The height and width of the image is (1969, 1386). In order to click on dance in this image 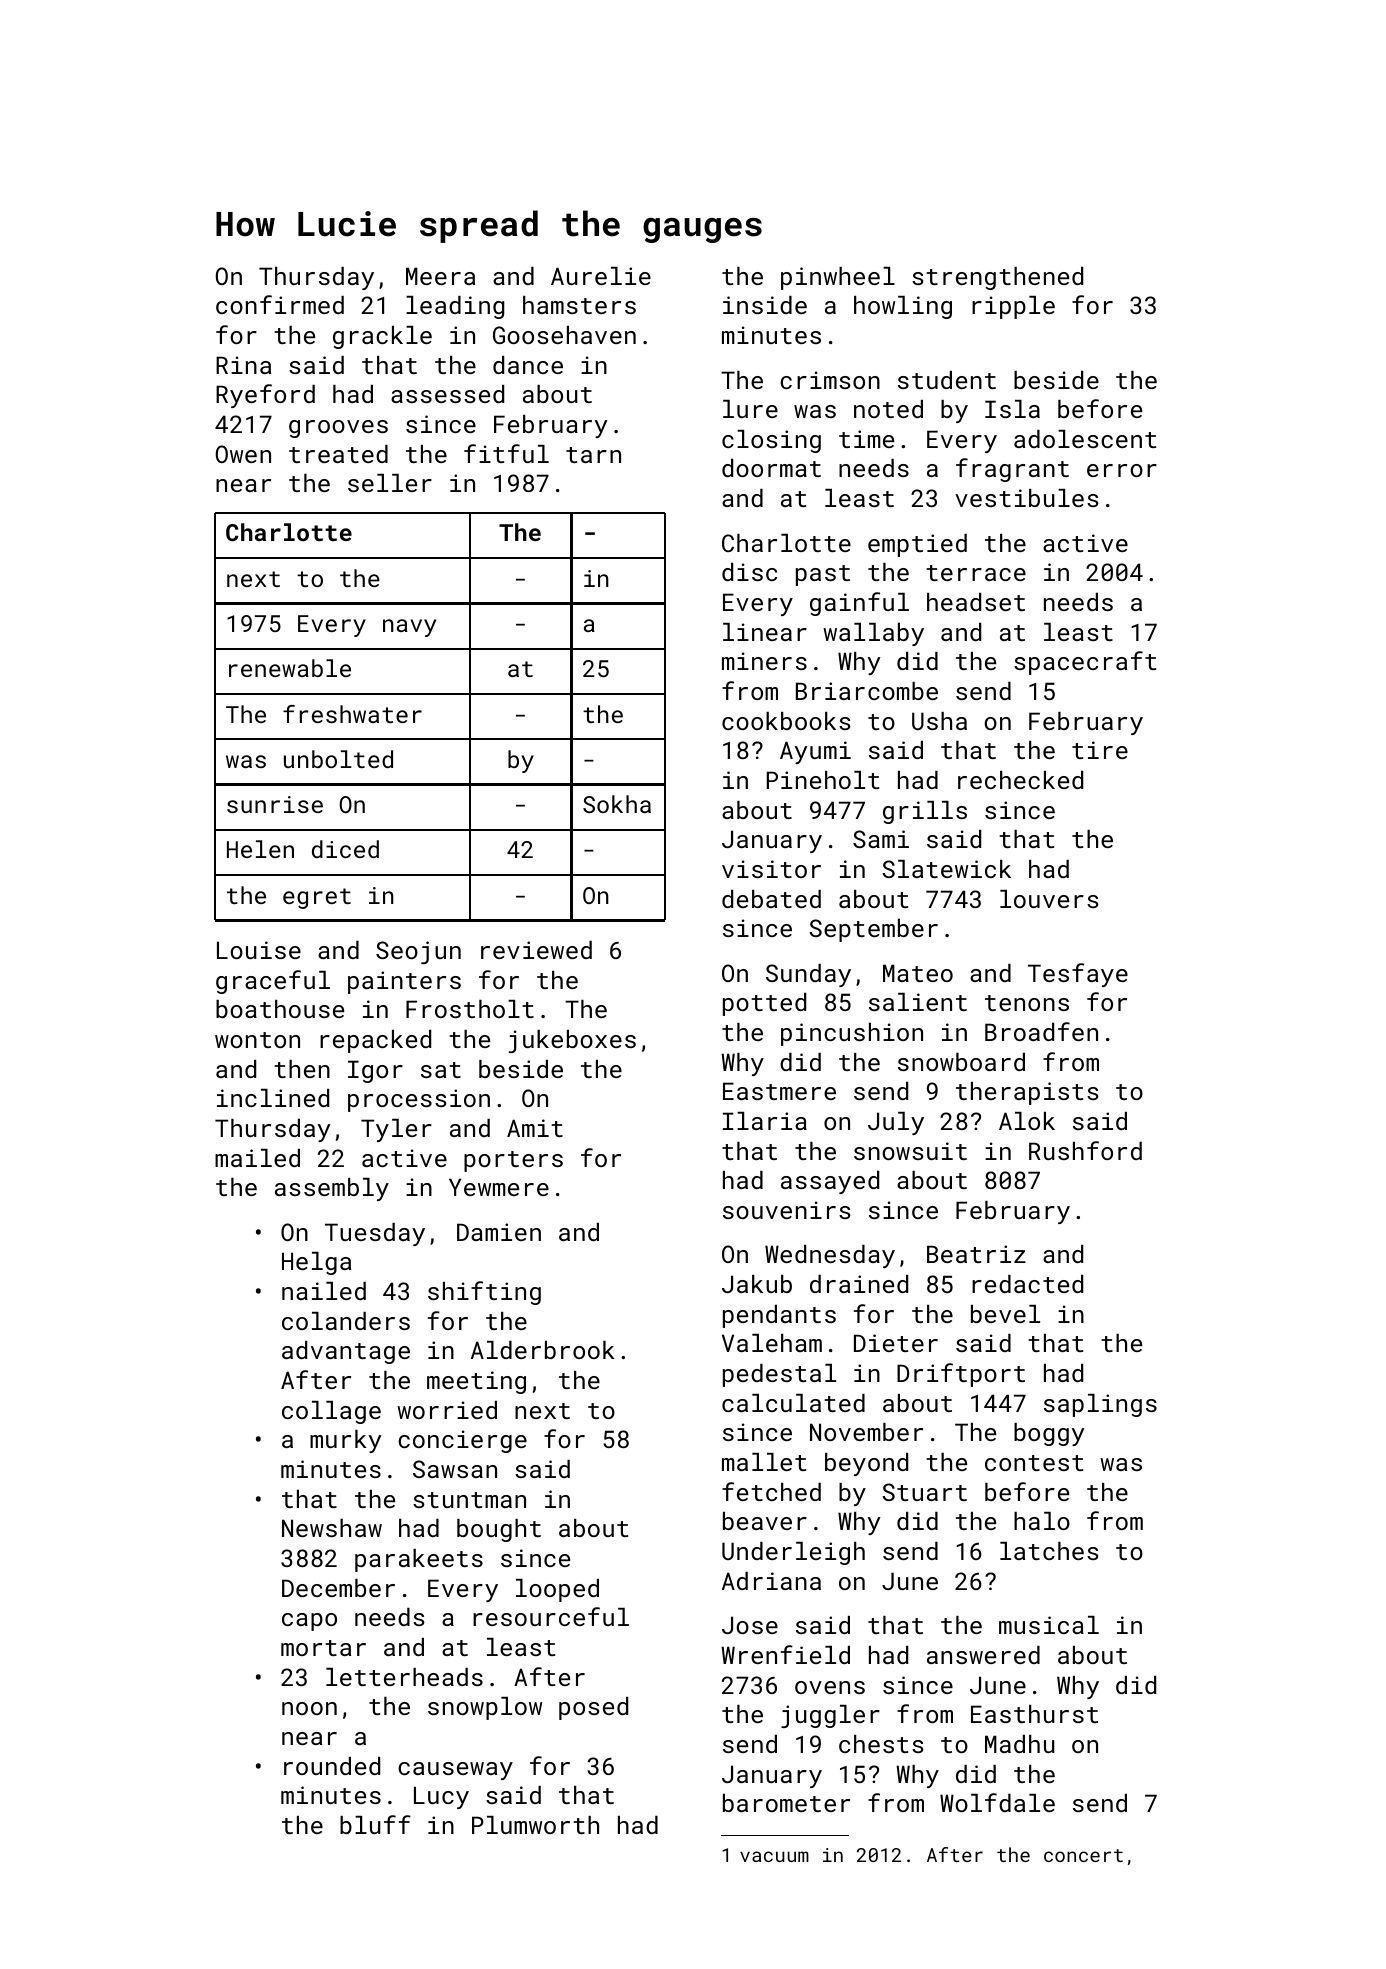, I will do `click(528, 365)`.
